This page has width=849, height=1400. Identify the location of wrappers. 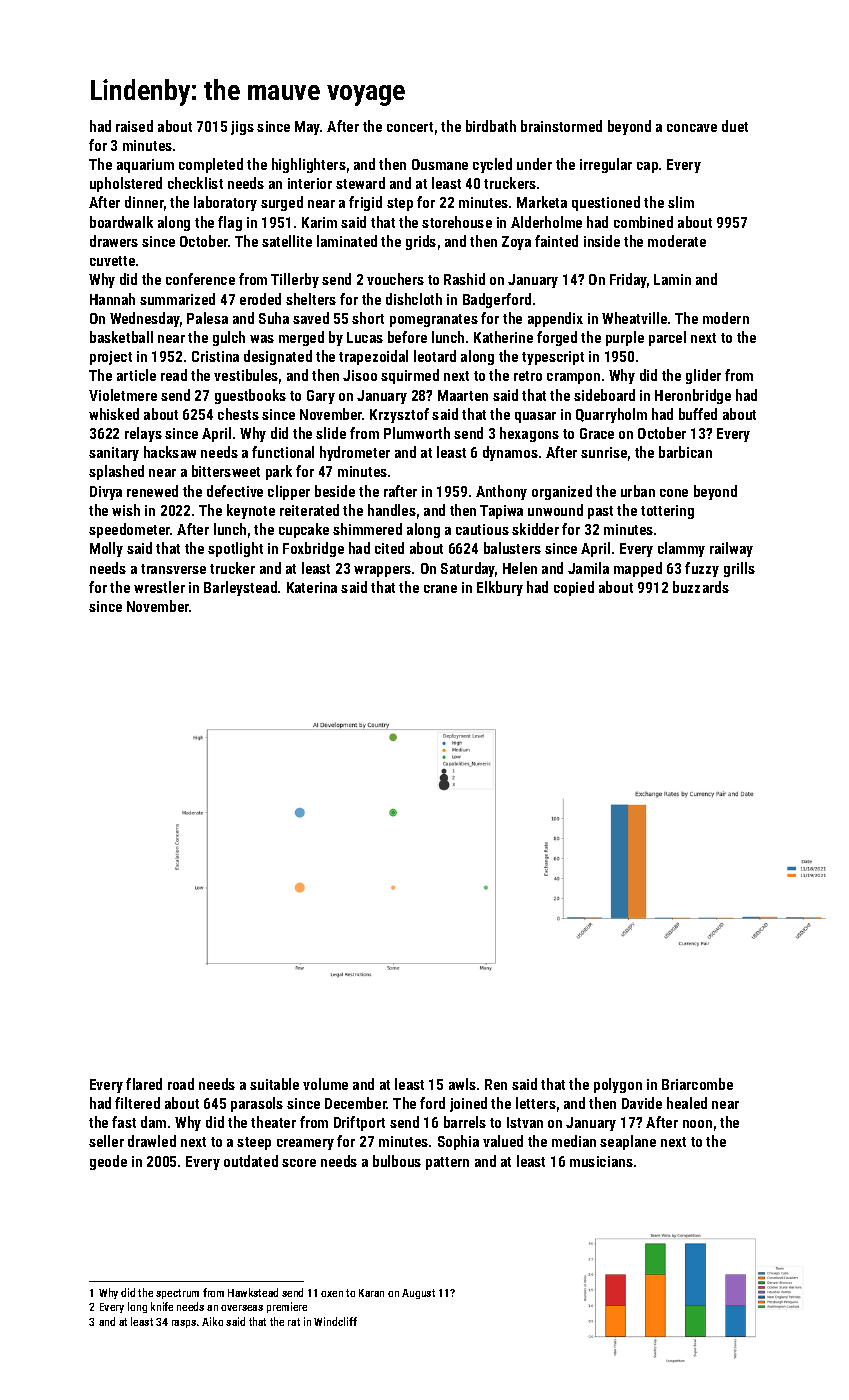
(382, 571).
